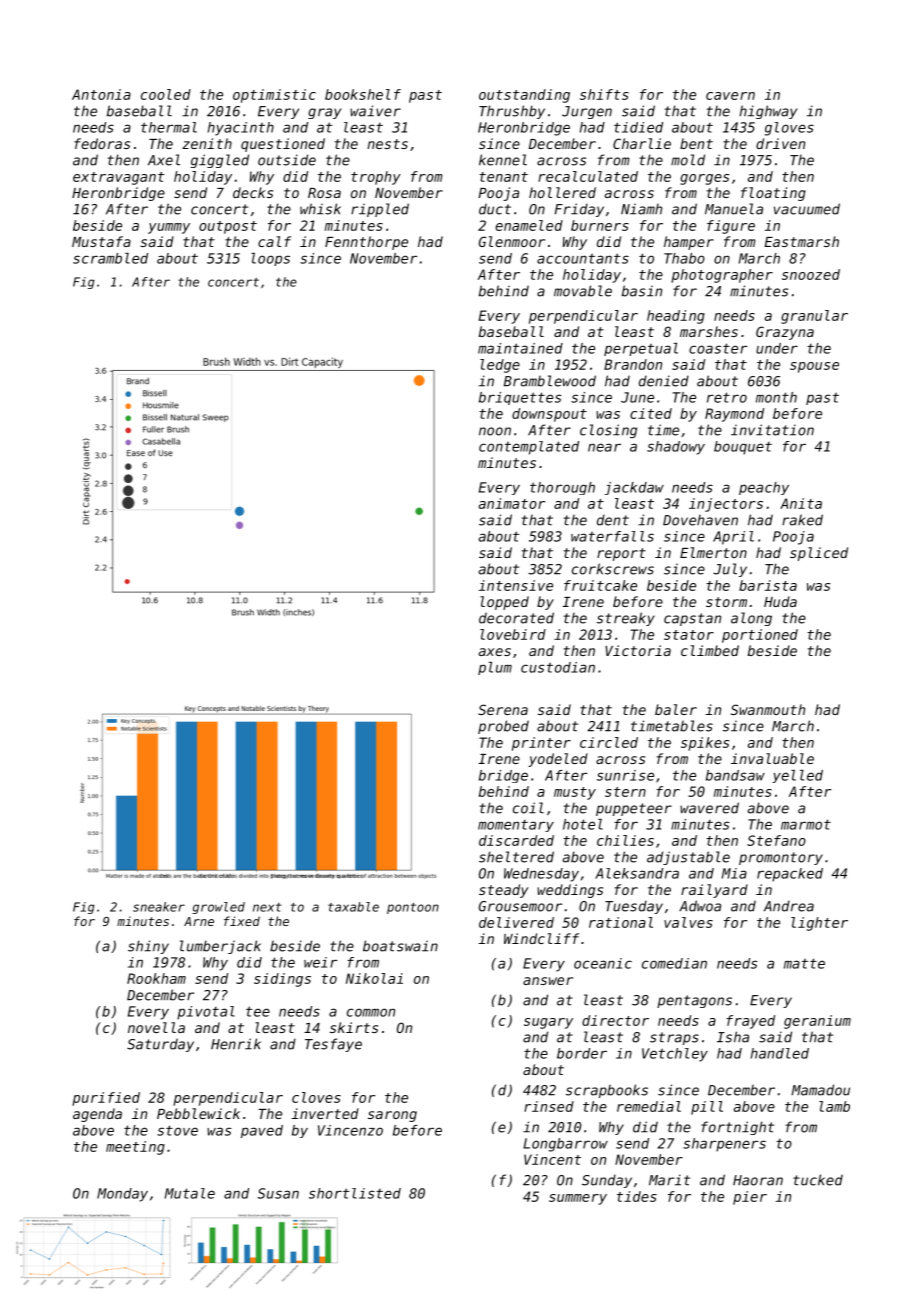 This screenshot has width=924, height=1308. What do you see at coordinates (101, 94) in the screenshot?
I see `Antonia` at bounding box center [101, 94].
